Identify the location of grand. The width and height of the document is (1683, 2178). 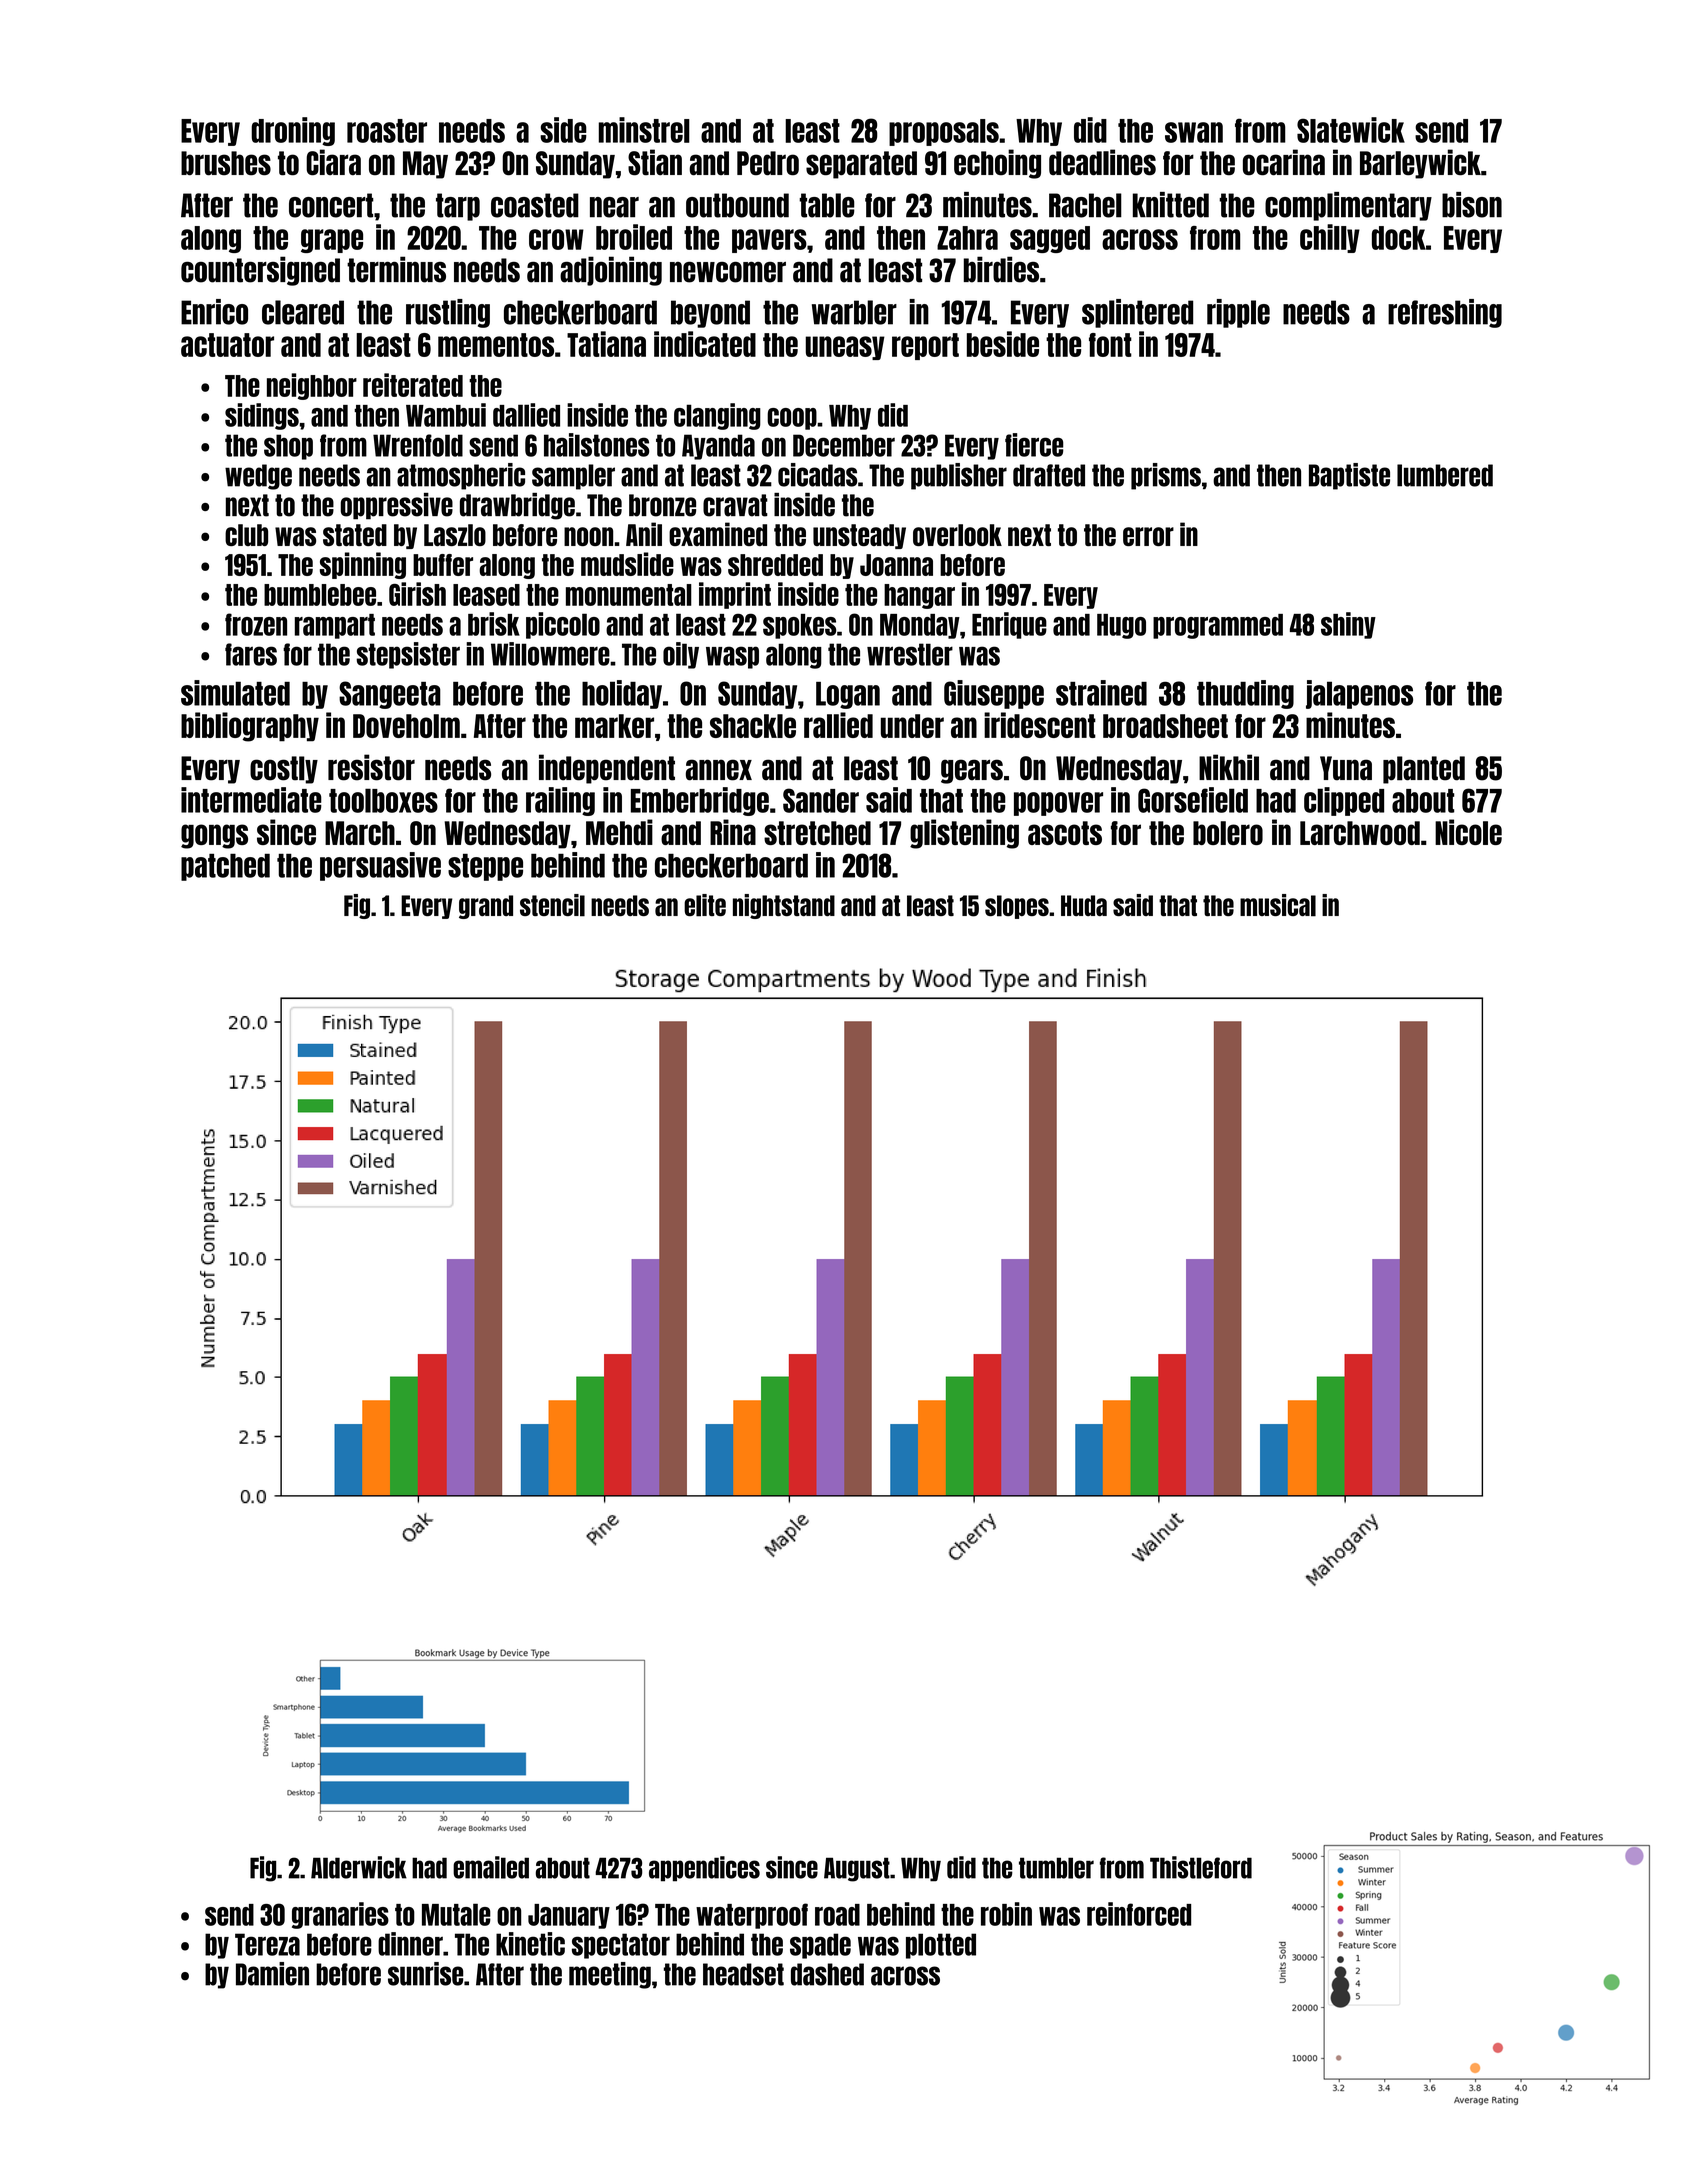
(486, 907).
